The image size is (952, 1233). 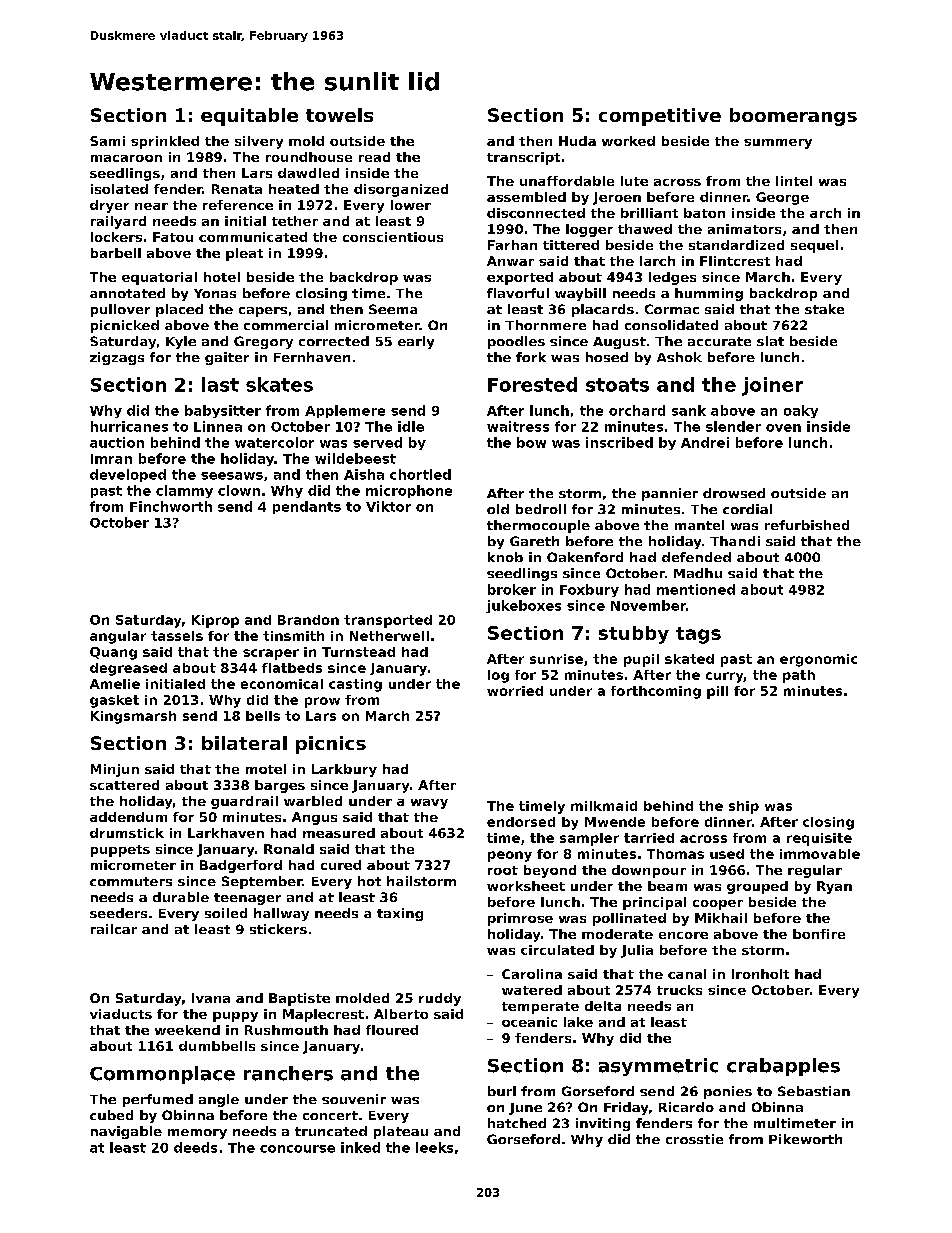 What do you see at coordinates (793, 117) in the page?
I see `boomerangs` at bounding box center [793, 117].
